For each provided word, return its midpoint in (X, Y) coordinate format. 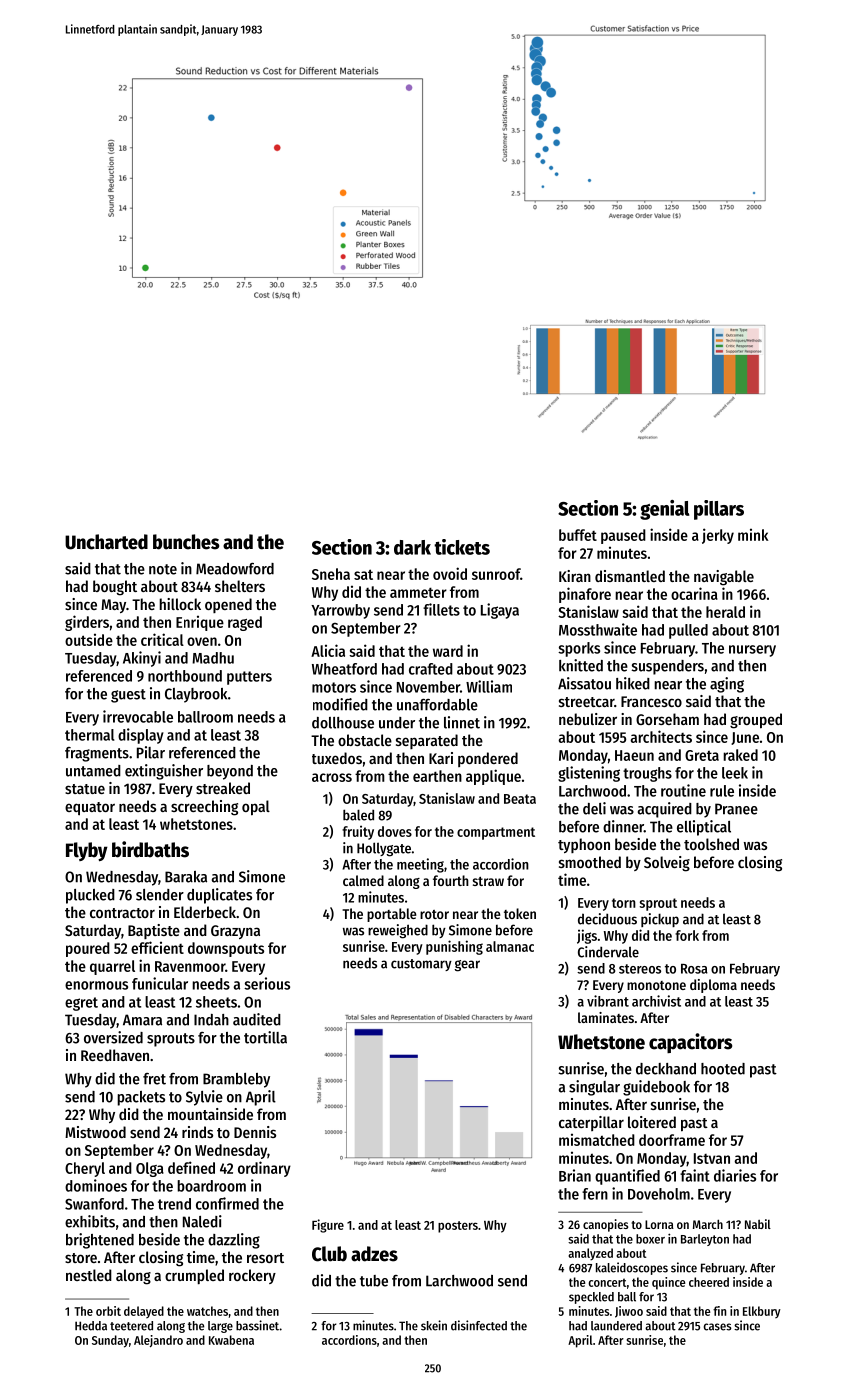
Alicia (328, 650)
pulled (688, 631)
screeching (204, 808)
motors (334, 687)
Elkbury (762, 1312)
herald (725, 612)
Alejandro (158, 1341)
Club (329, 1254)
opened (228, 605)
